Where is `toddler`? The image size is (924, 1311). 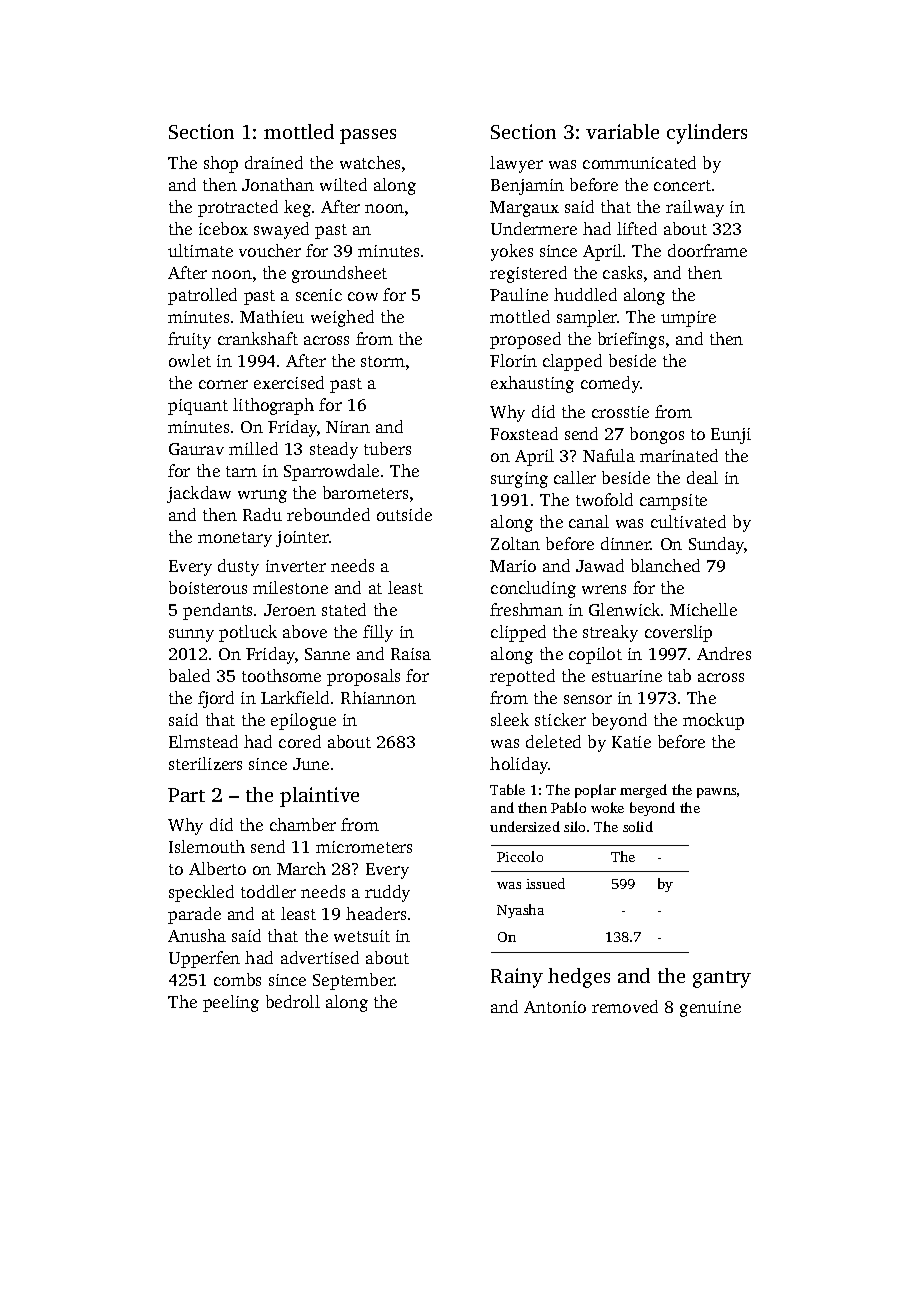
toddler is located at coordinates (268, 891).
